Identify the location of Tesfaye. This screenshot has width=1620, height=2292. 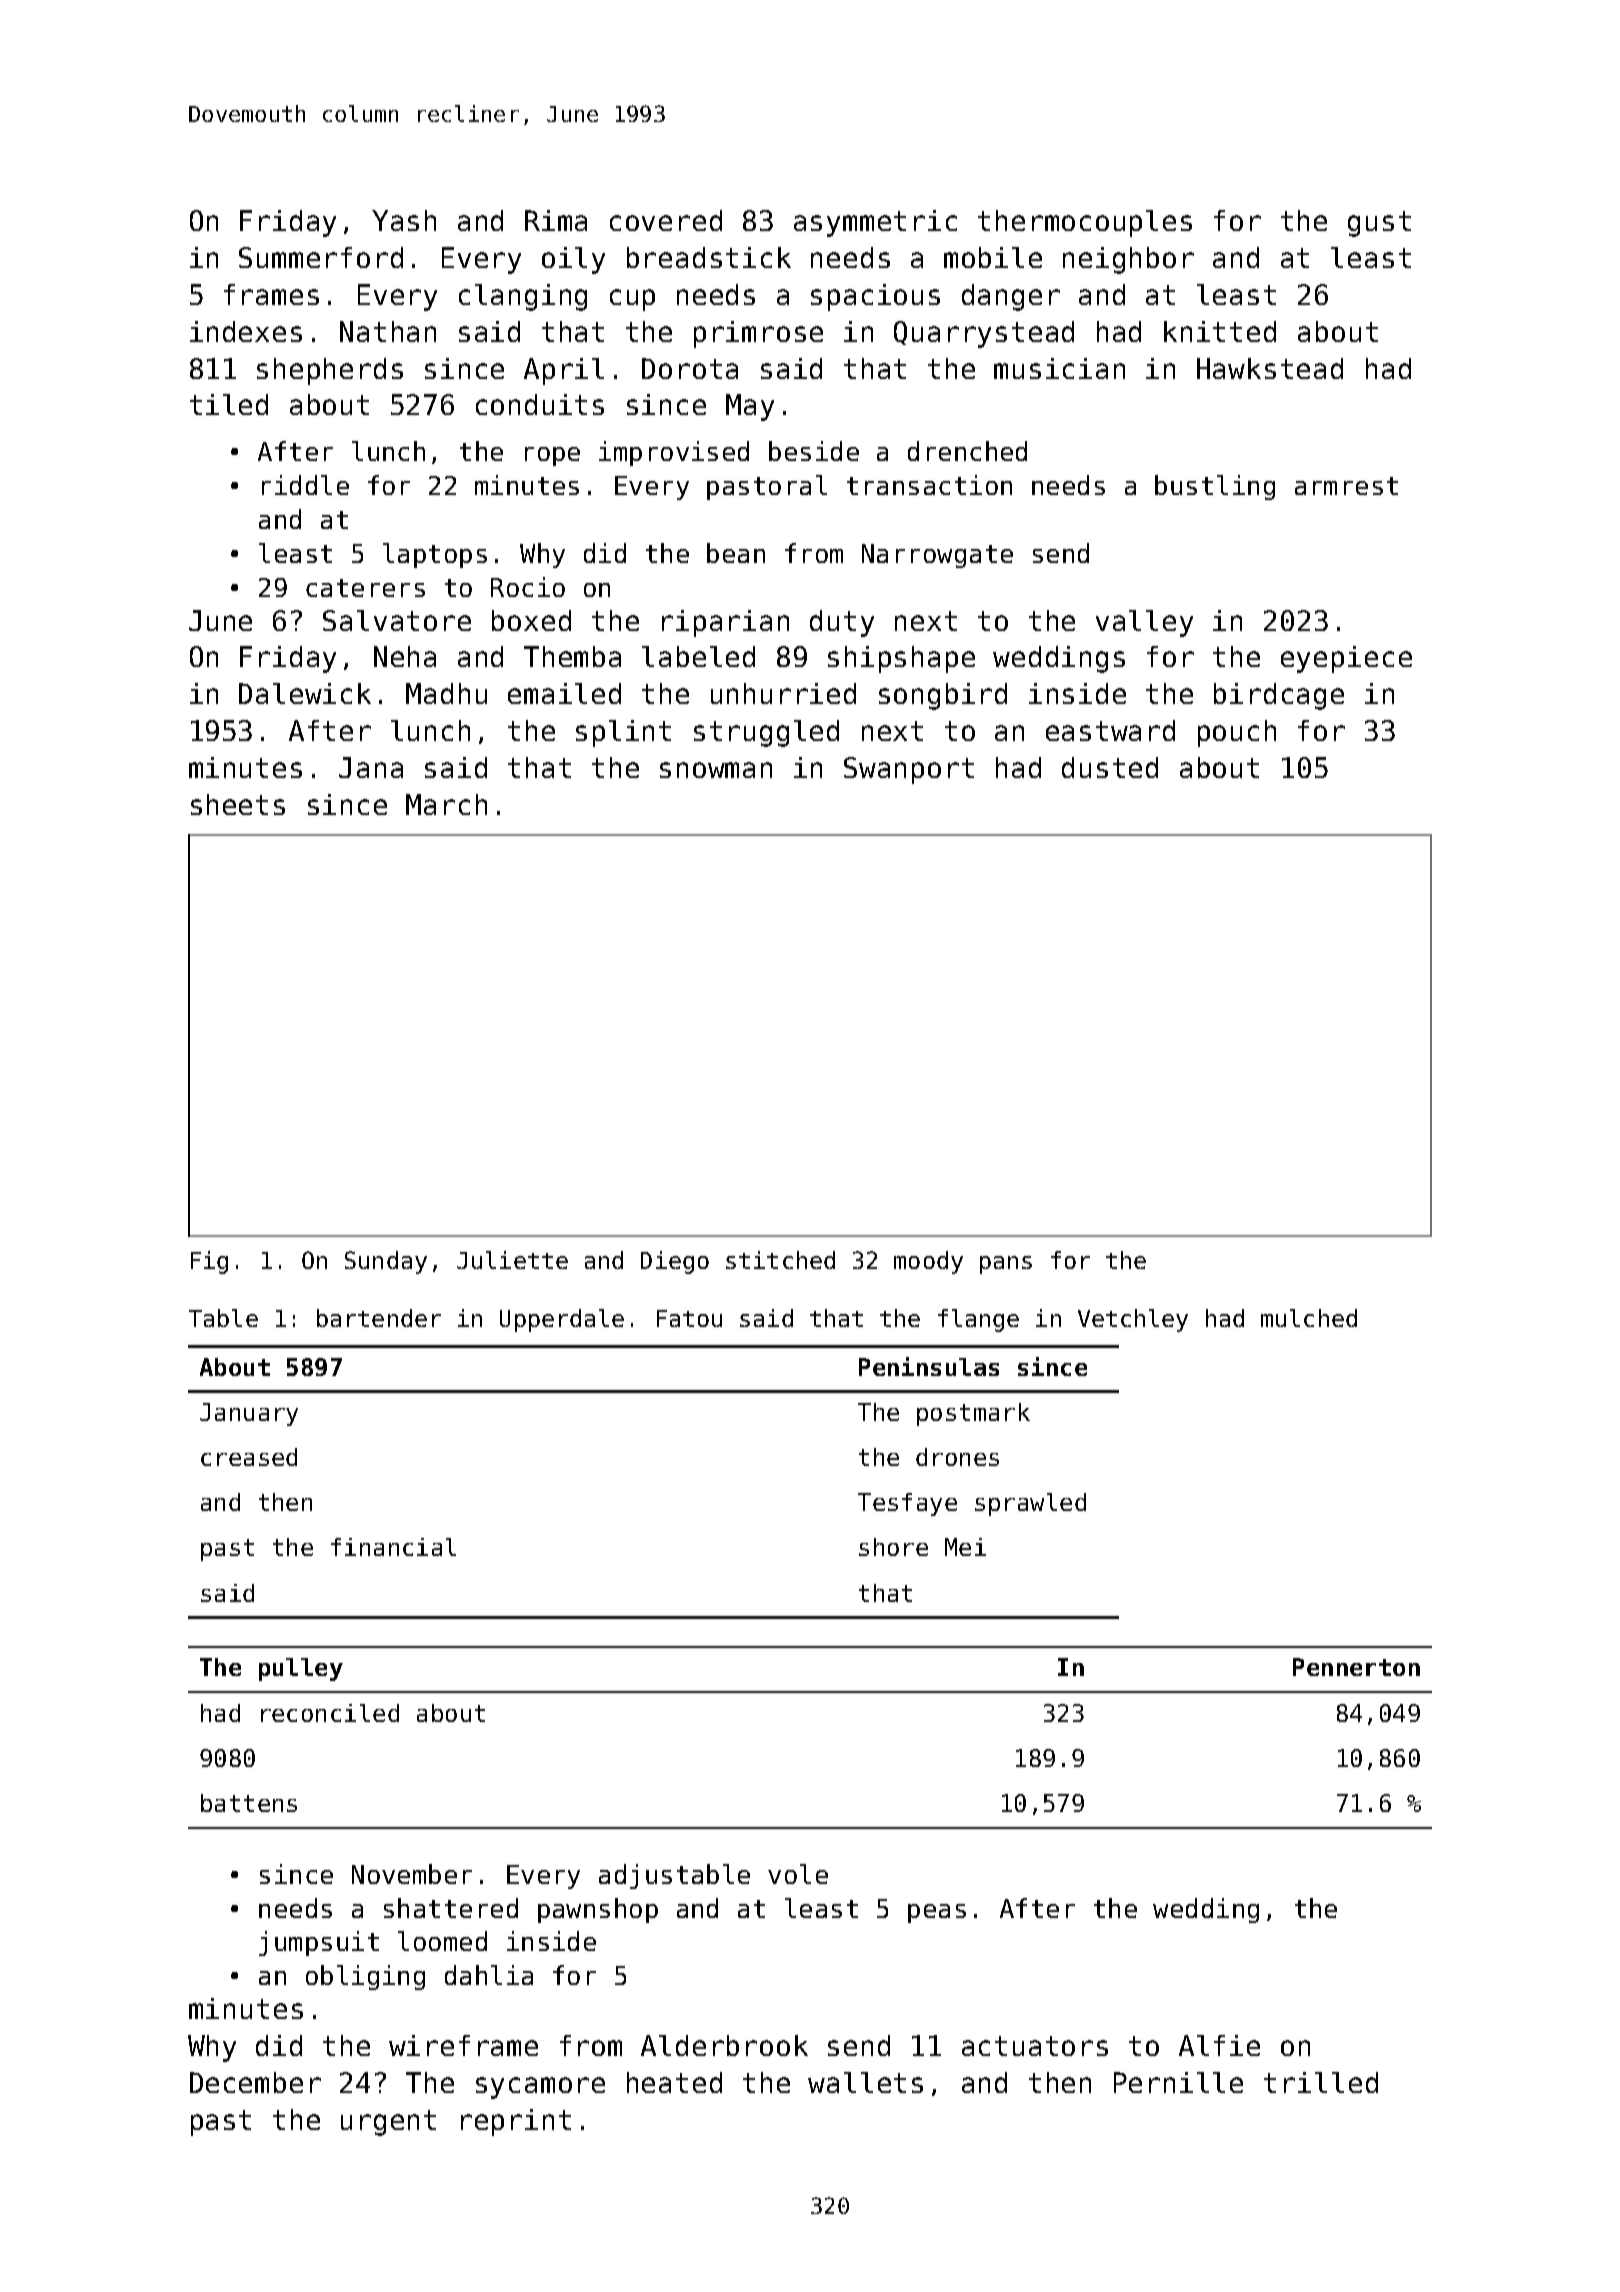
(907, 1504).
